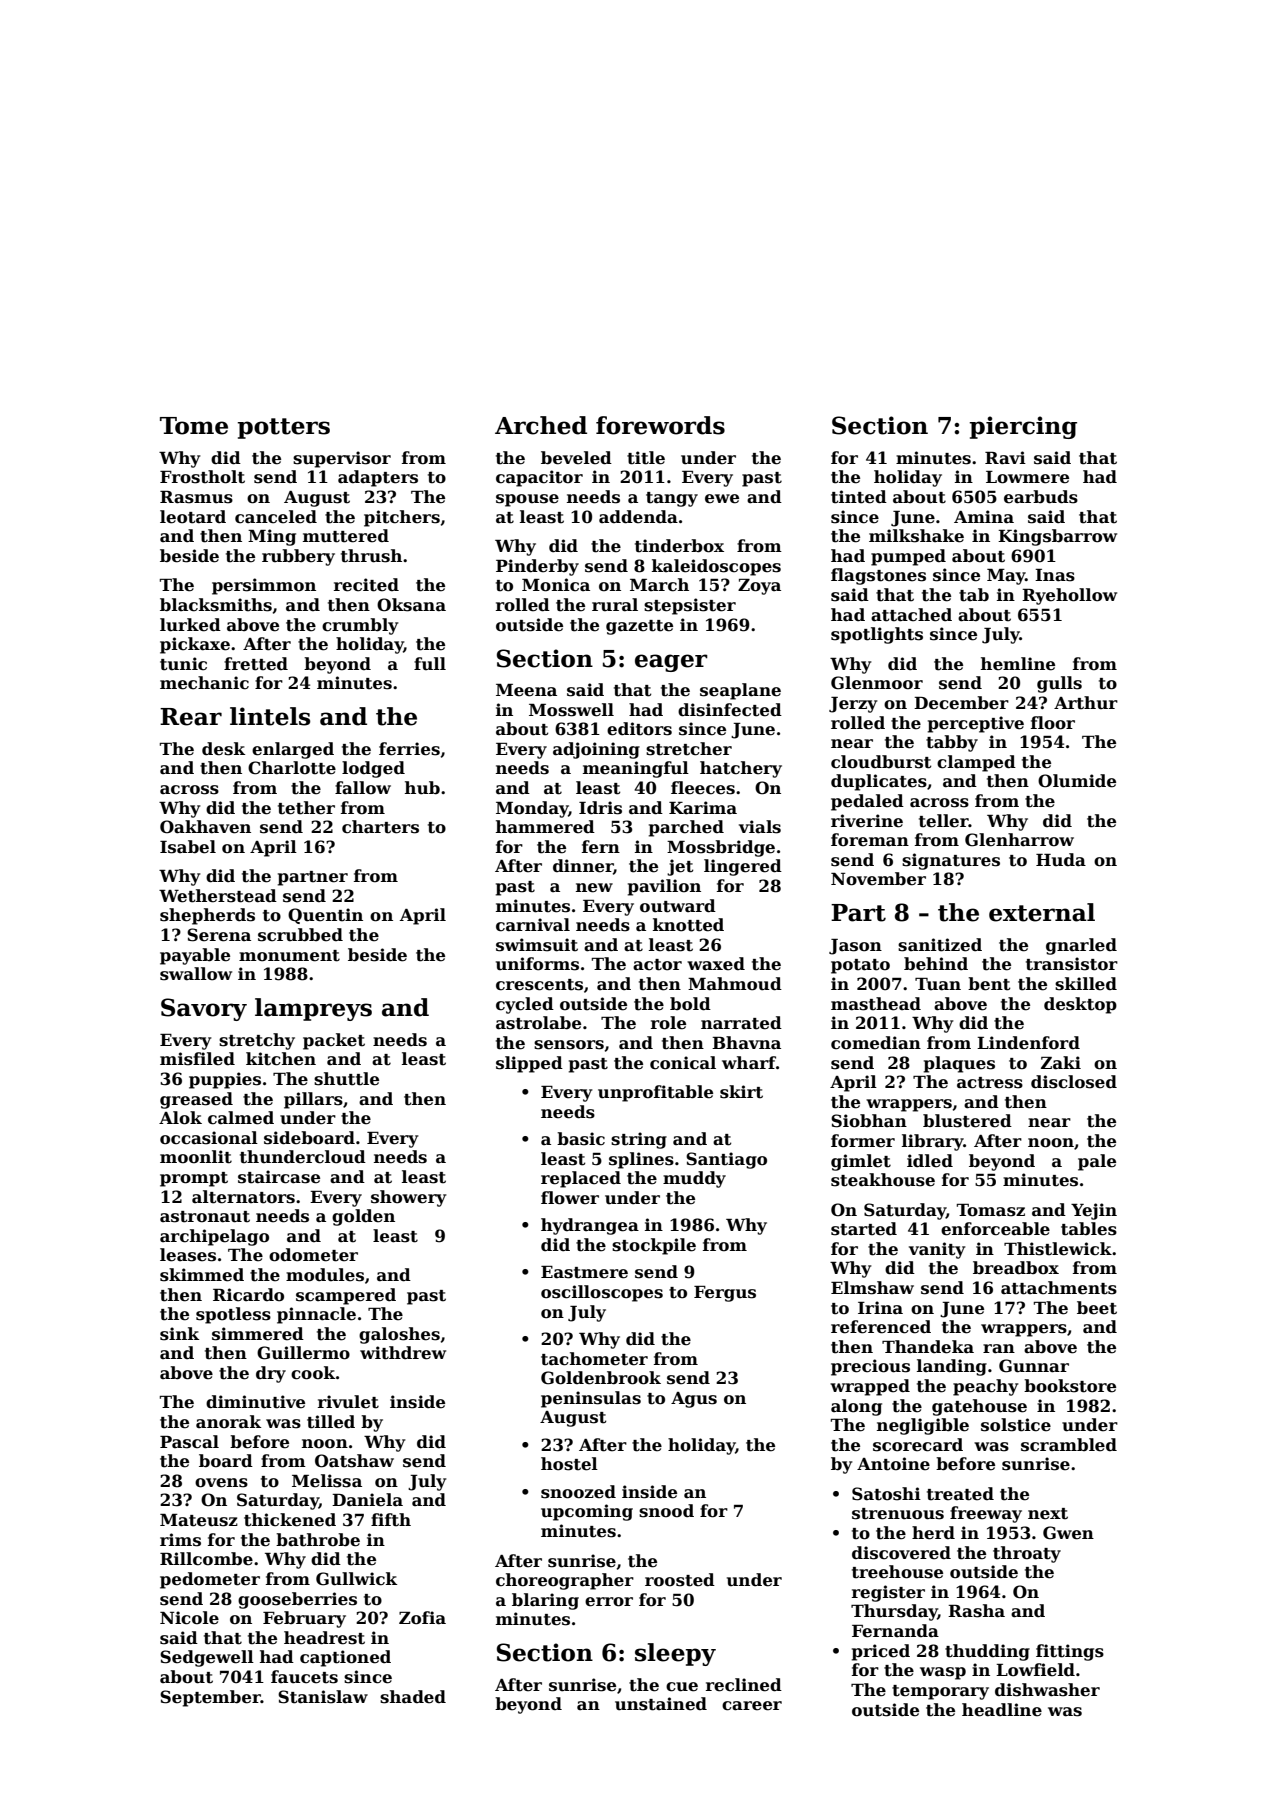  I want to click on Tome, so click(194, 426).
